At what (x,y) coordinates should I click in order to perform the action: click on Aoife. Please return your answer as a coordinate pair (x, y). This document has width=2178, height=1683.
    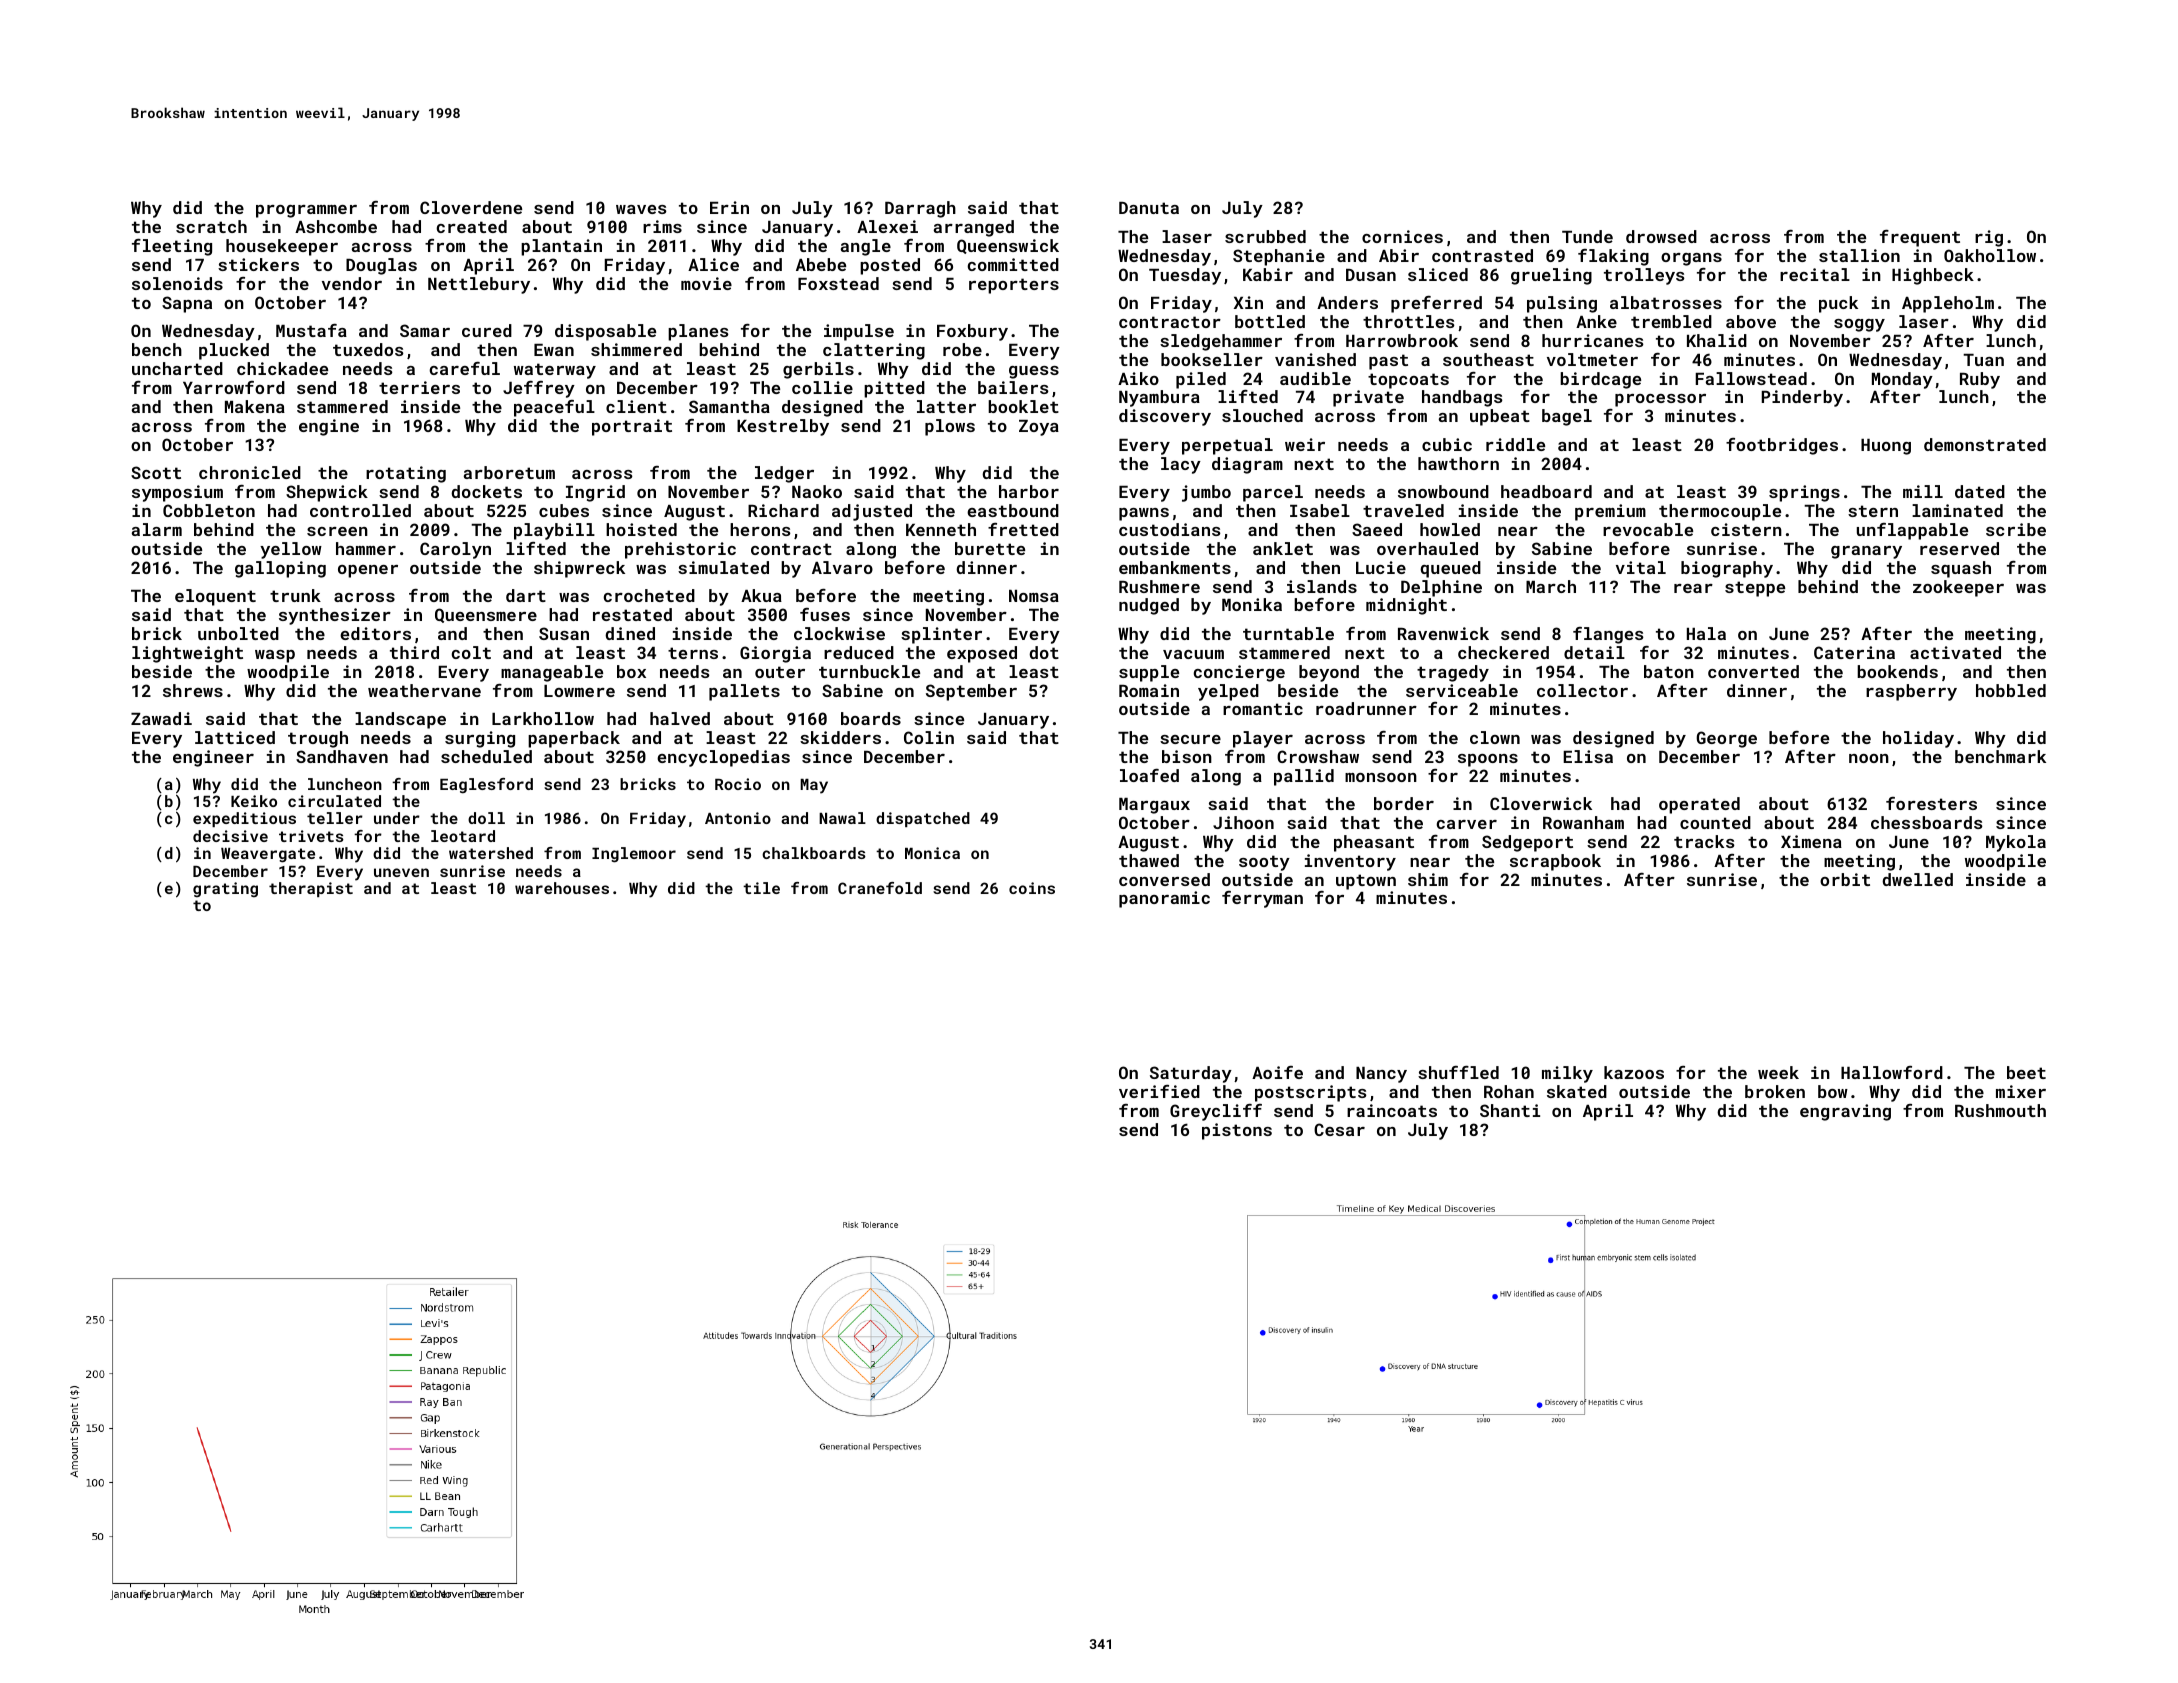
    Looking at the image, I should click on (1277, 1072).
